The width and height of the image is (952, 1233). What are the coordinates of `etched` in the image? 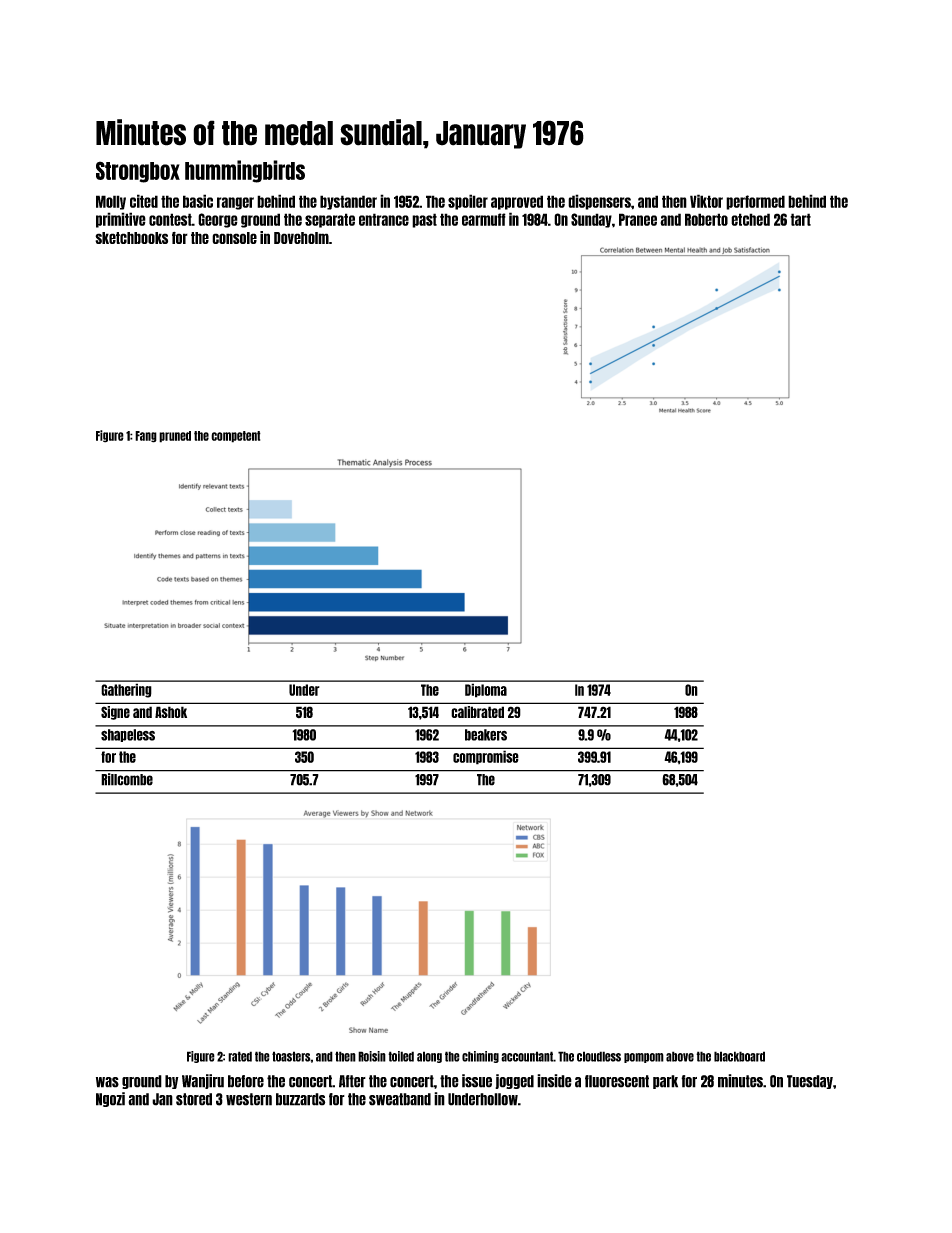 It's located at (750, 219).
